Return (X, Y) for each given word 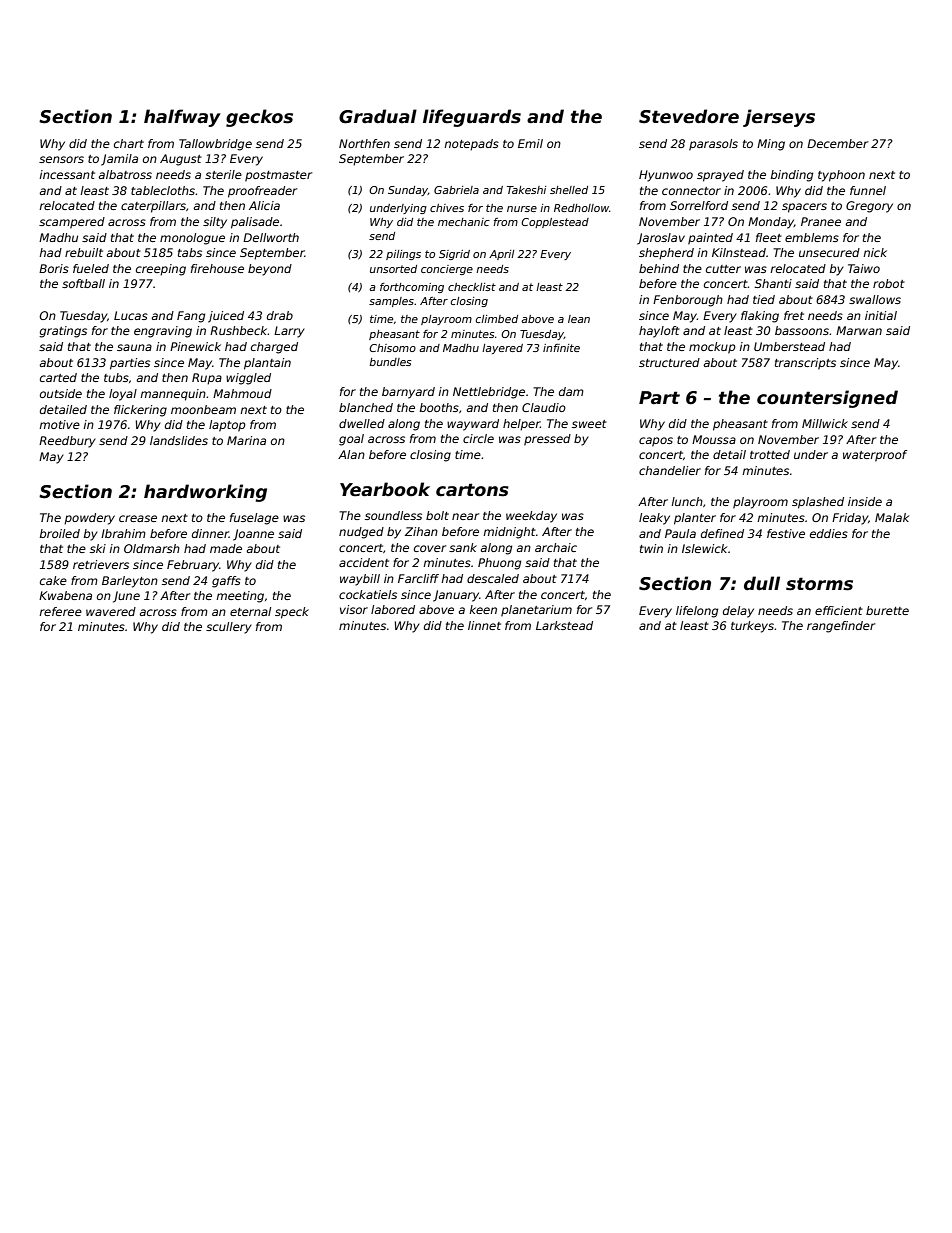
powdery (89, 519)
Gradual (378, 116)
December (837, 143)
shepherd (666, 254)
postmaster (278, 176)
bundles (390, 362)
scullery (229, 628)
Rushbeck (239, 330)
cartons (472, 490)
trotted (770, 454)
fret (794, 315)
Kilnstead (739, 252)
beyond (270, 270)
